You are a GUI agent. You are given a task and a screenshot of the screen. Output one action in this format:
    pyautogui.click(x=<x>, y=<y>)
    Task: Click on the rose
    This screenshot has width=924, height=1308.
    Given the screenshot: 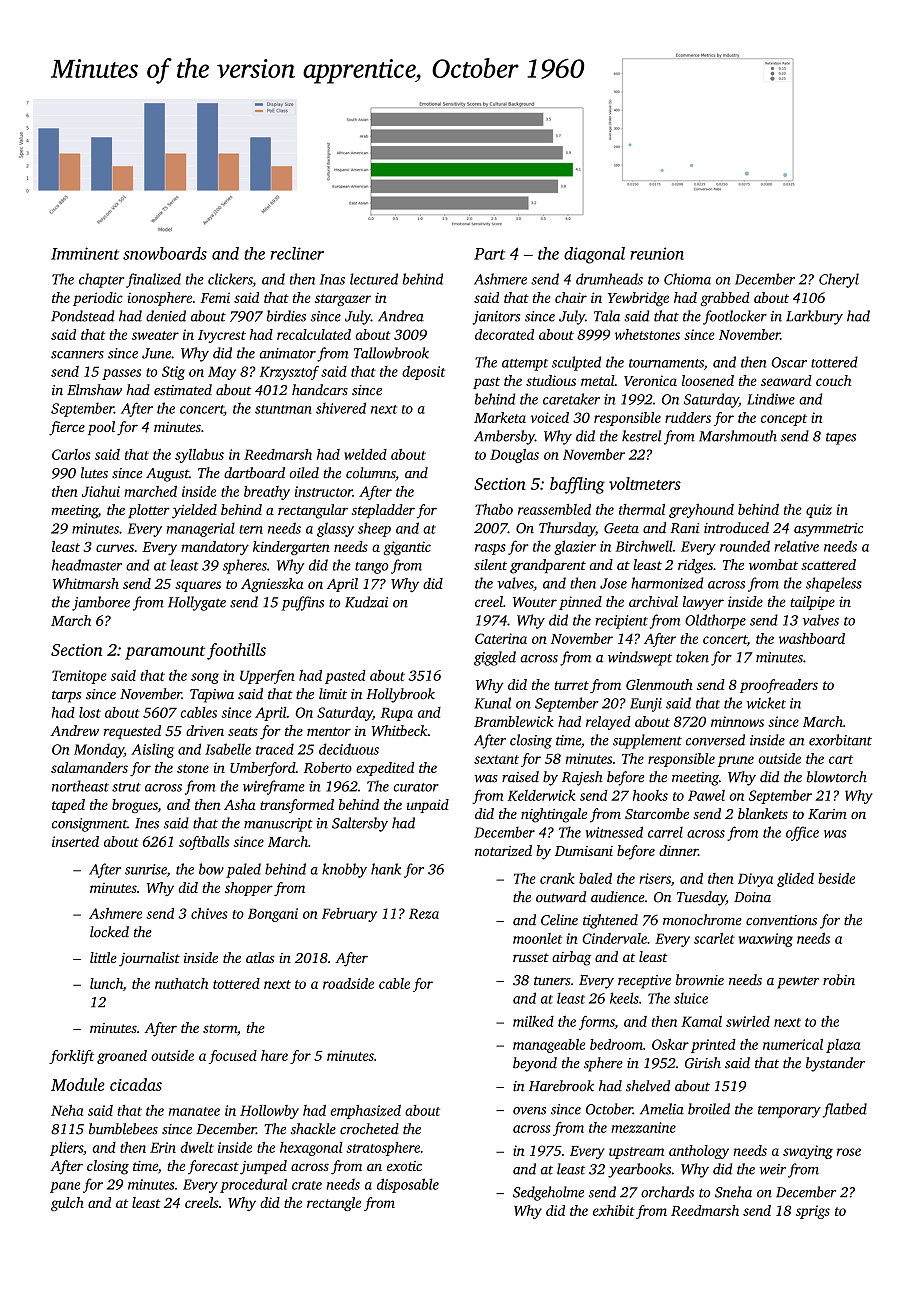 What is the action you would take?
    pyautogui.click(x=849, y=1152)
